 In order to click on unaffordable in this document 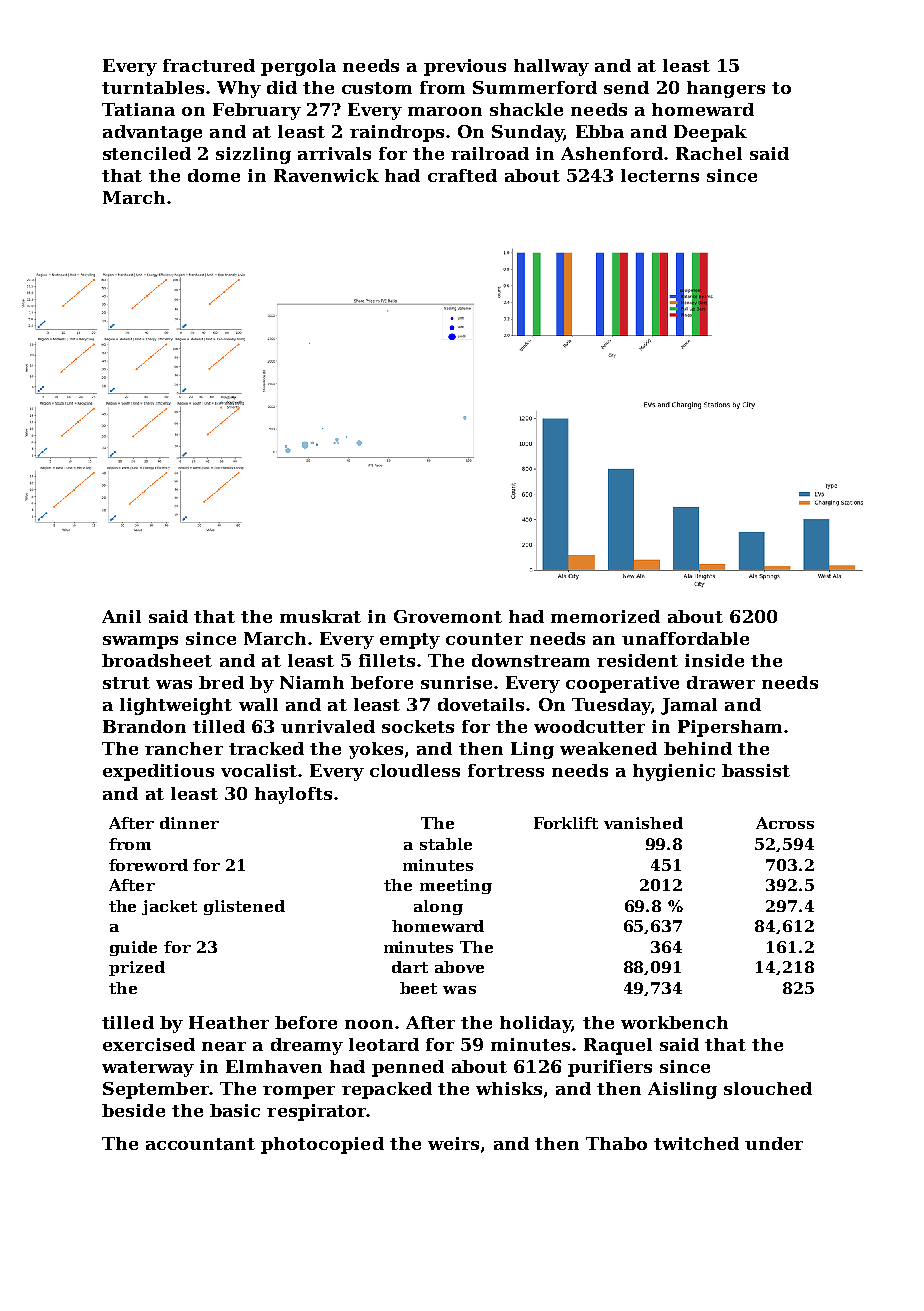, I will do `click(685, 638)`.
